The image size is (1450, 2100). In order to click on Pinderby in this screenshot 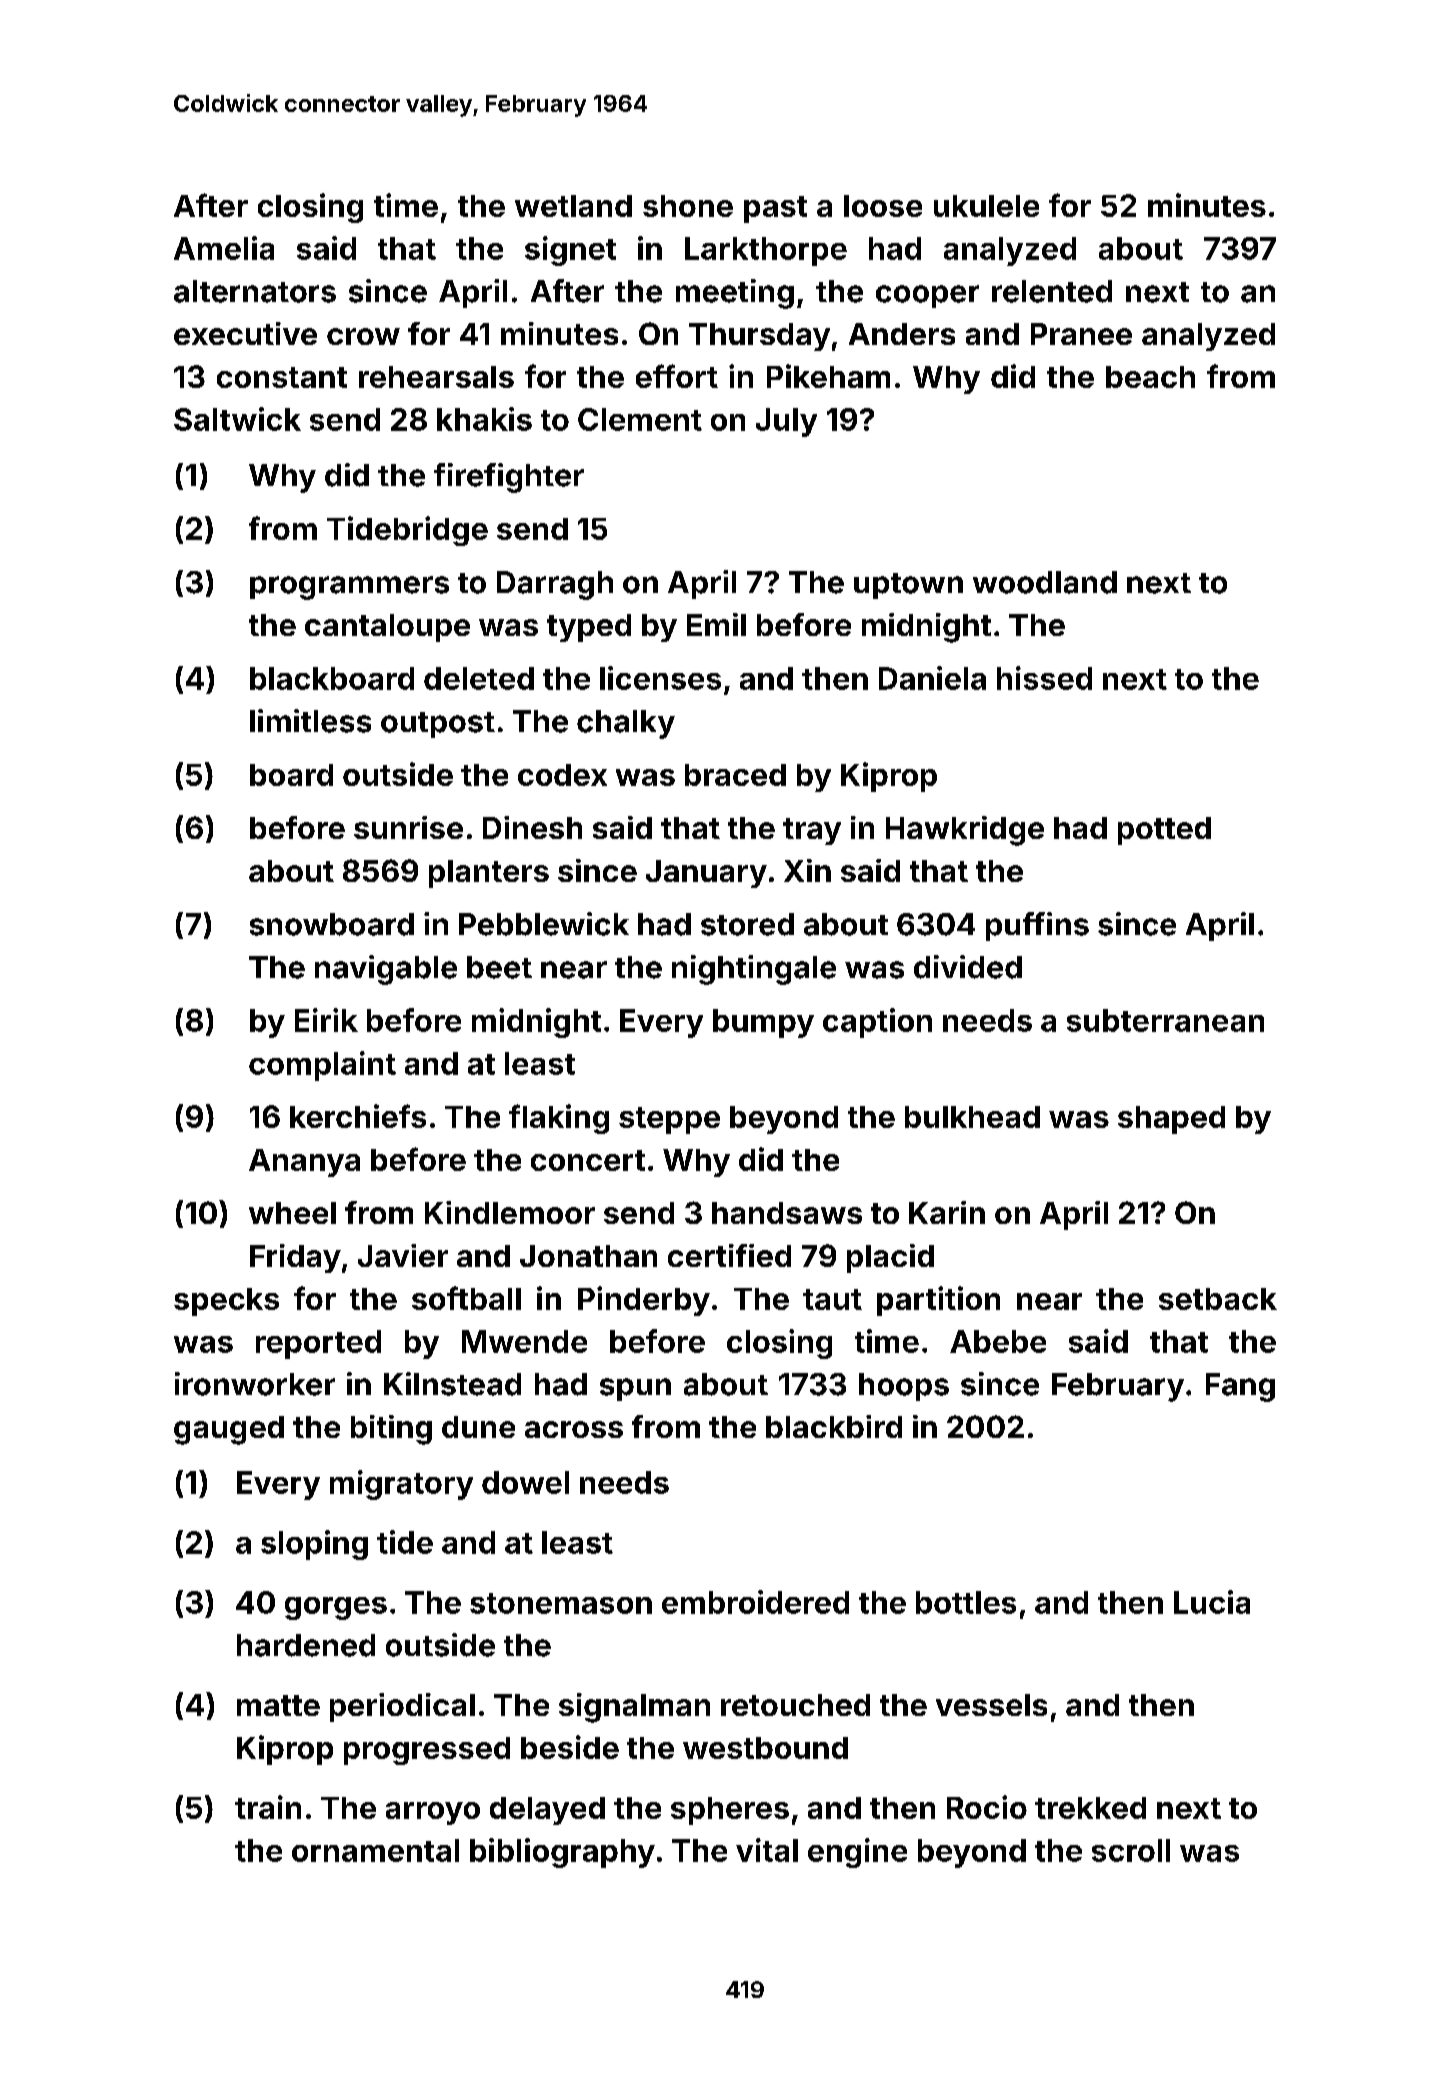, I will do `click(644, 1301)`.
